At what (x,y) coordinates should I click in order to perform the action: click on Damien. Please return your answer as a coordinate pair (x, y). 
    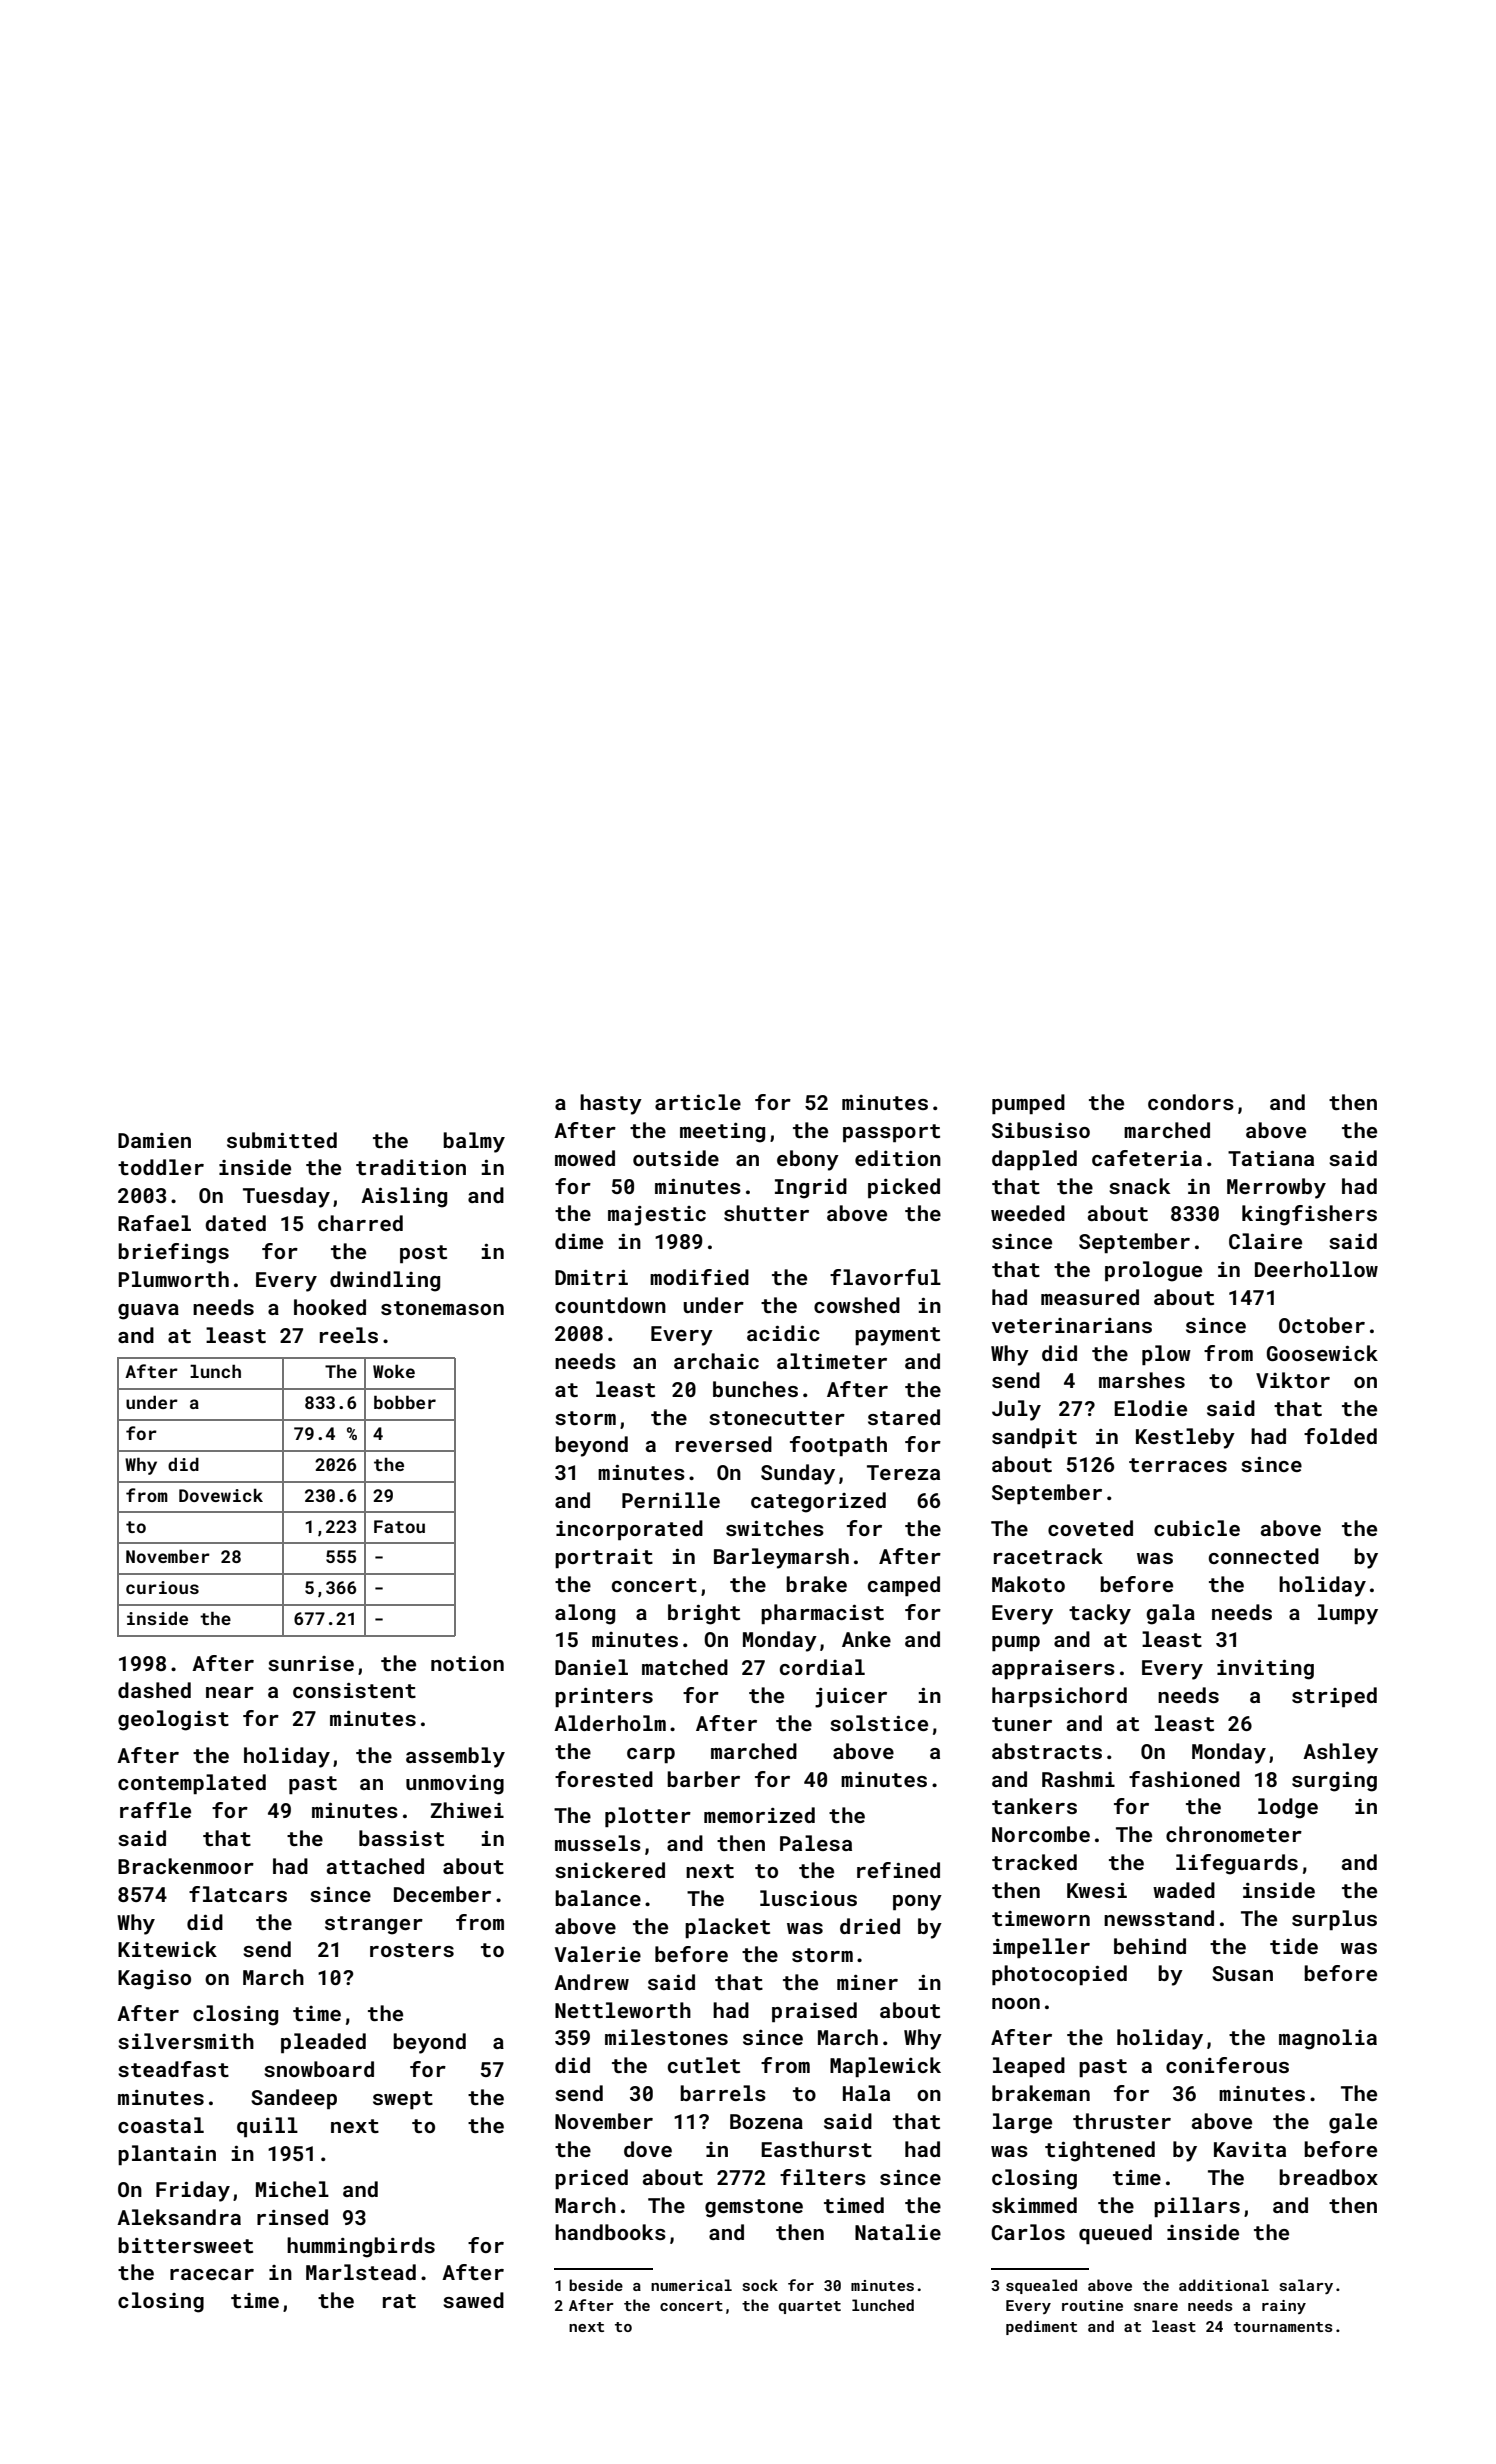
    Looking at the image, I should click on (154, 1140).
